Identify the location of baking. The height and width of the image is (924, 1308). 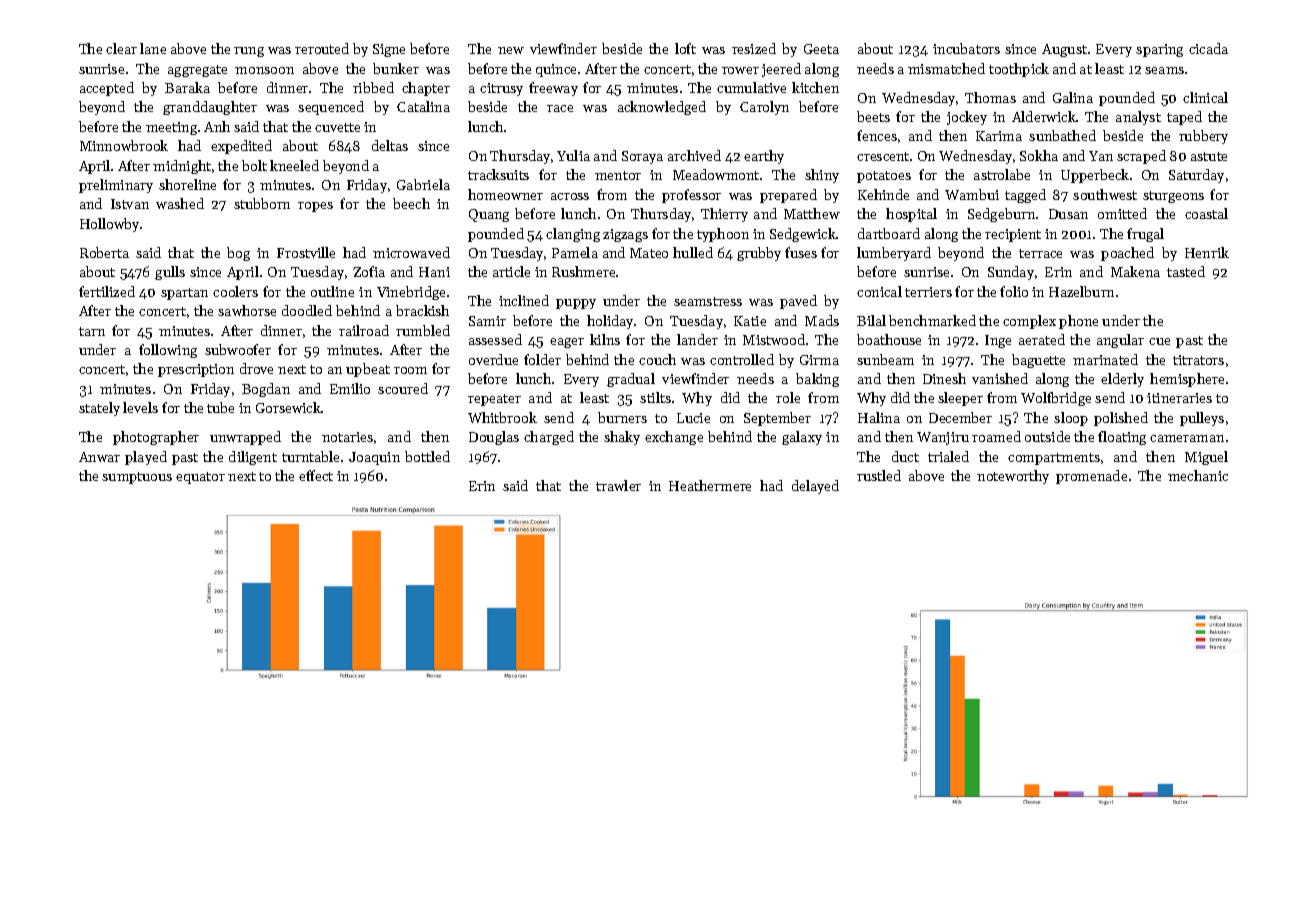
(817, 380).
